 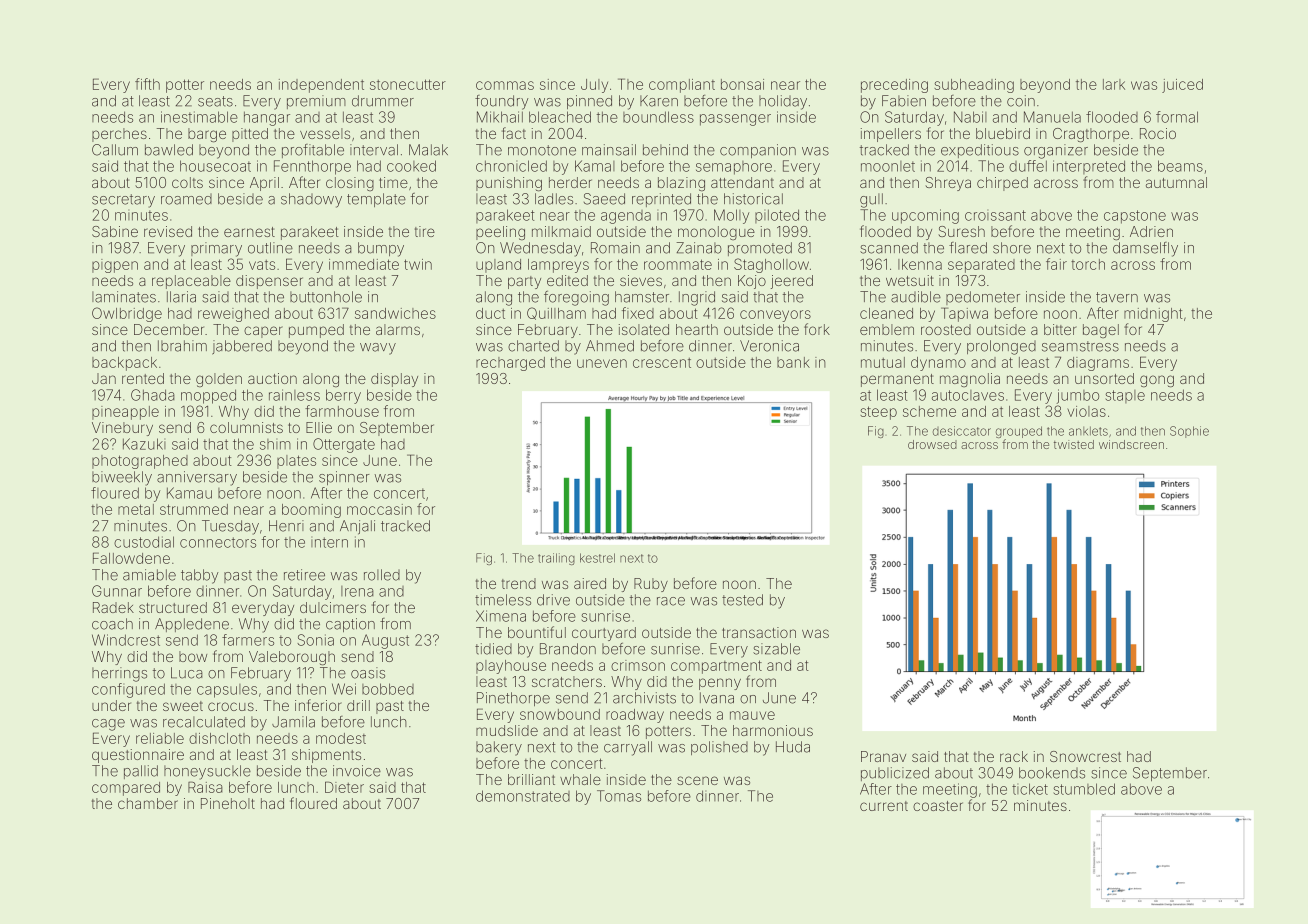 I want to click on semaphore, so click(x=734, y=168).
